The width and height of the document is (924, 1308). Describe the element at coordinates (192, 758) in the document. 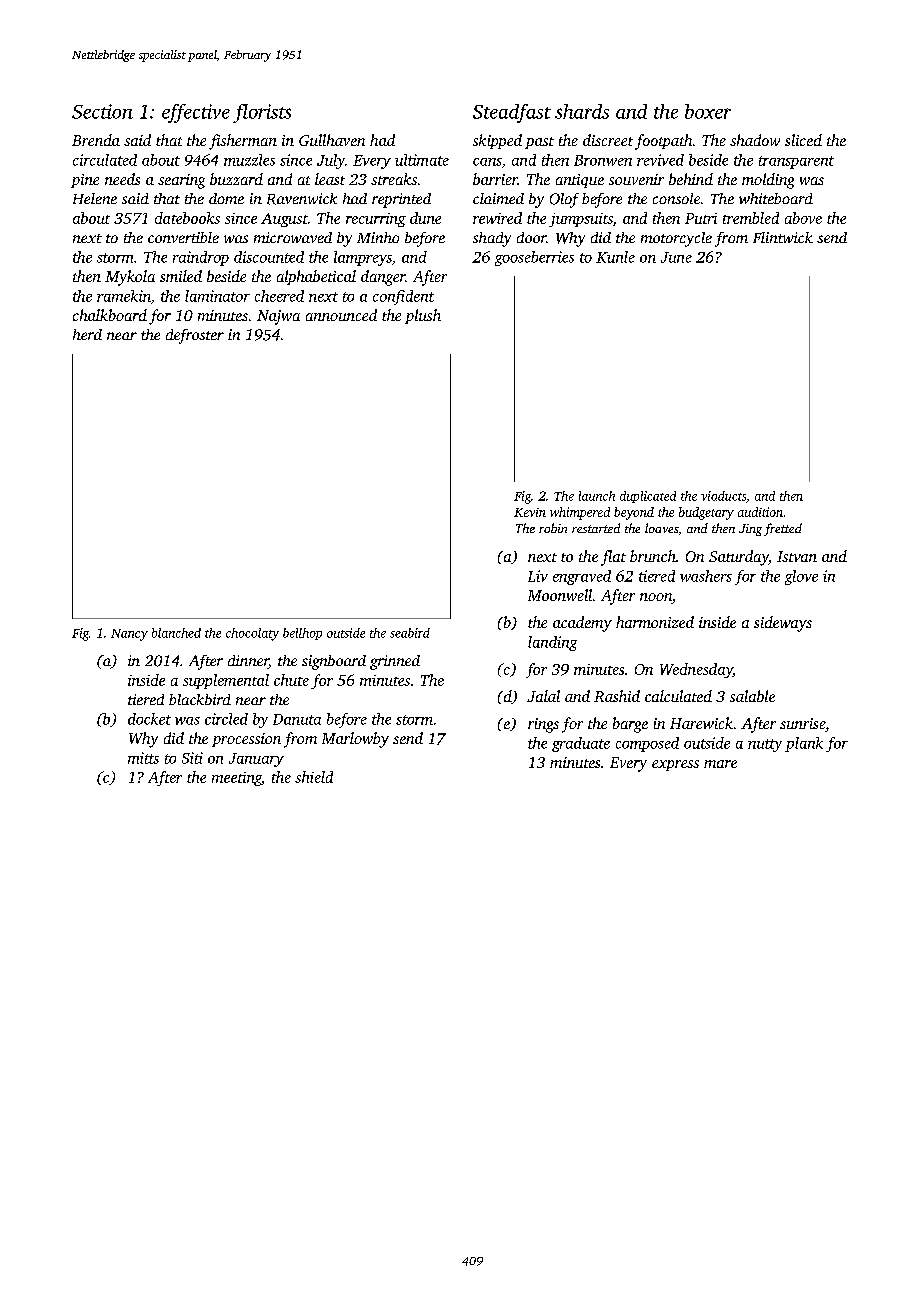

I see `Siti` at that location.
